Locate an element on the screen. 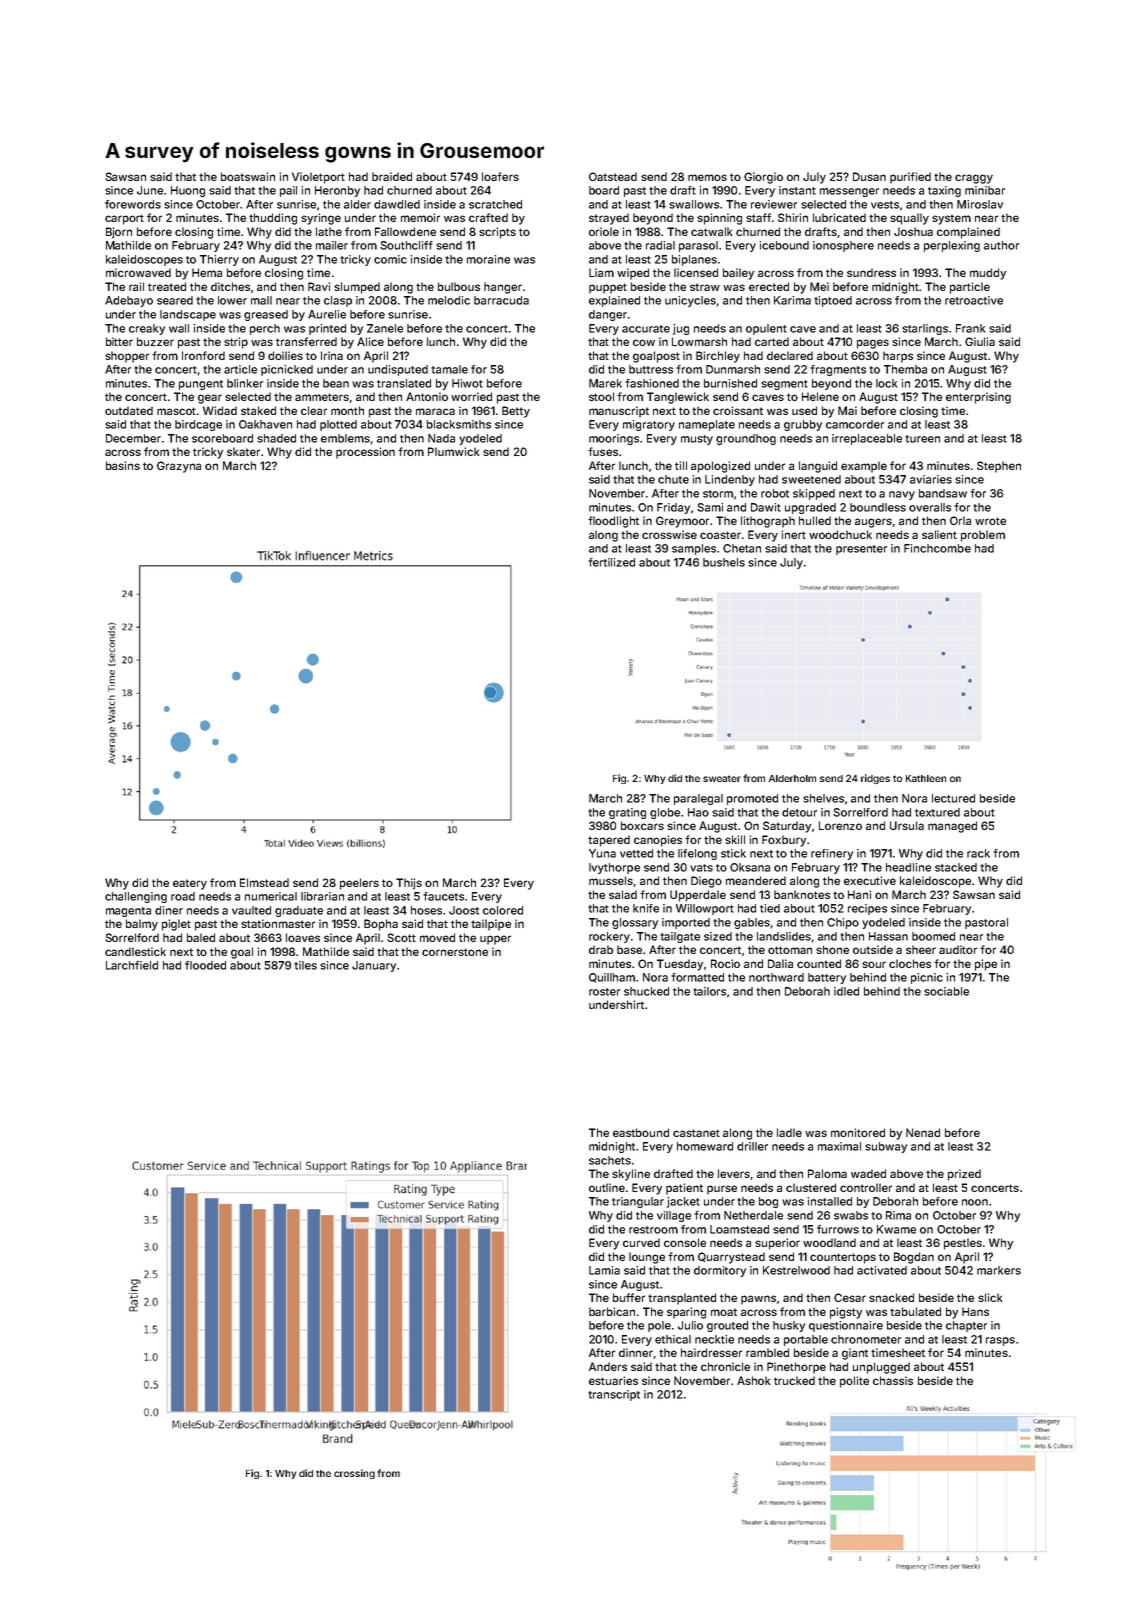  outline is located at coordinates (607, 1187).
